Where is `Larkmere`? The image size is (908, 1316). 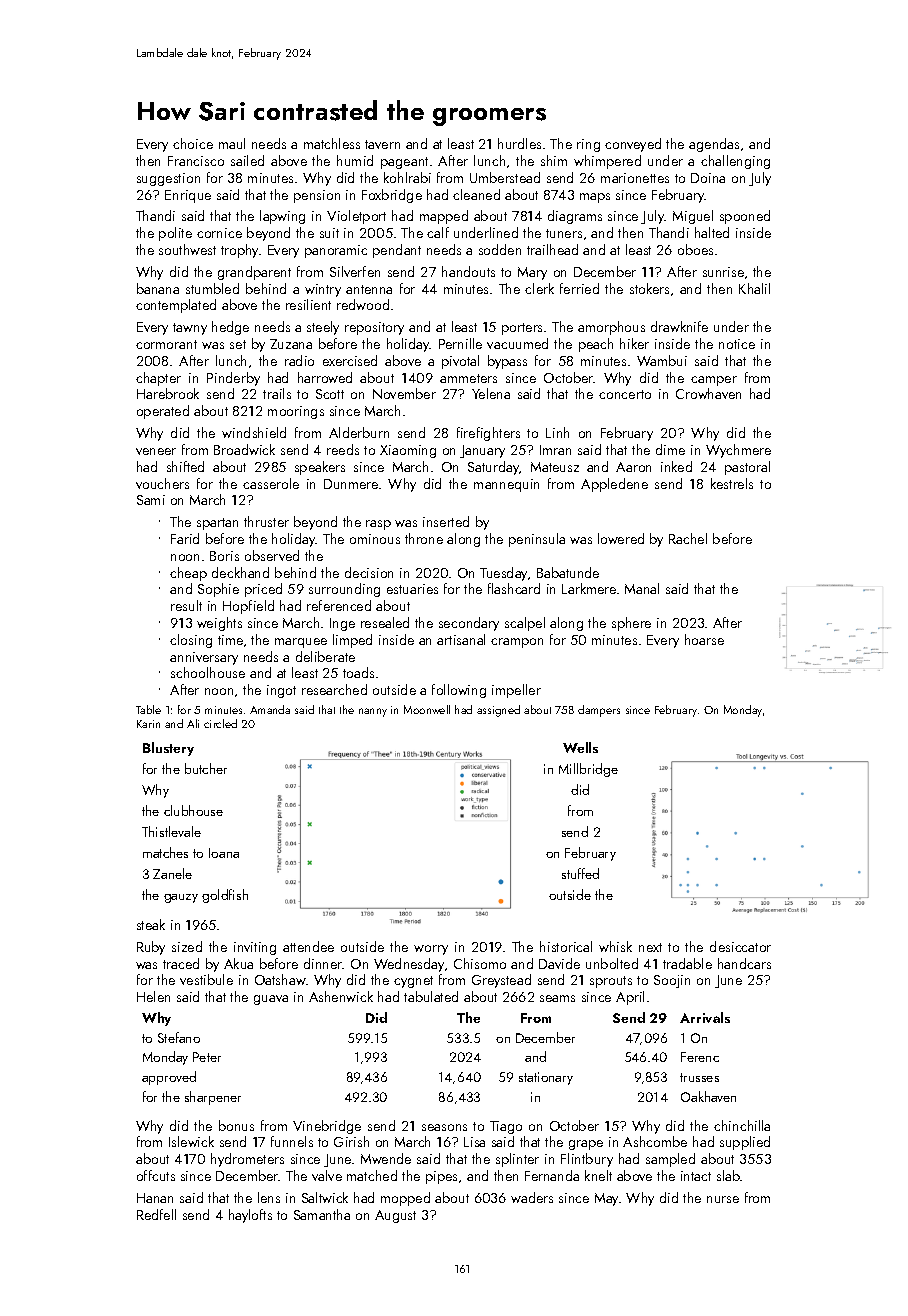
Larkmere is located at coordinates (589, 588).
